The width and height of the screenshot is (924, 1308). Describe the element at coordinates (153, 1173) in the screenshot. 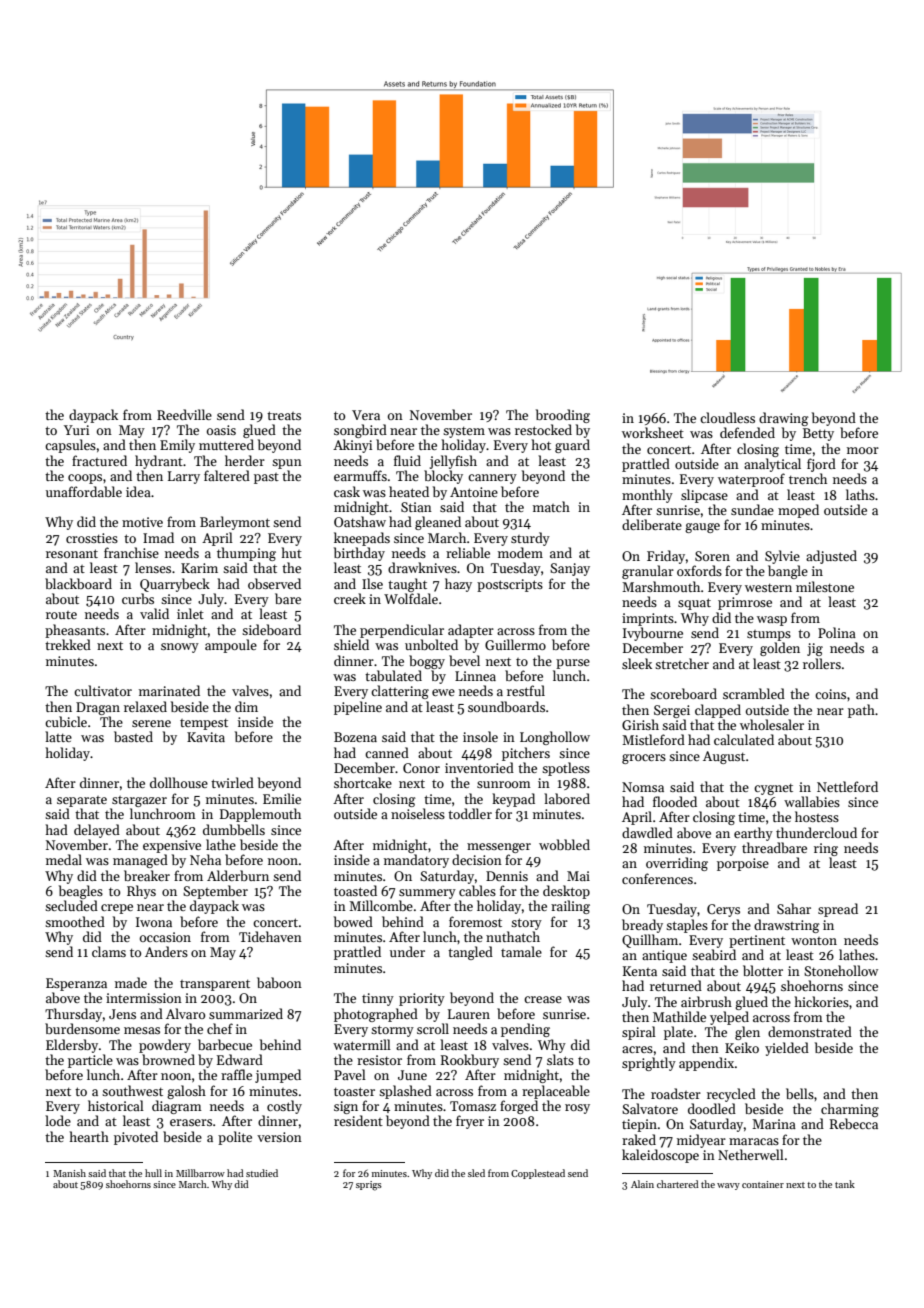

I see `hull` at that location.
